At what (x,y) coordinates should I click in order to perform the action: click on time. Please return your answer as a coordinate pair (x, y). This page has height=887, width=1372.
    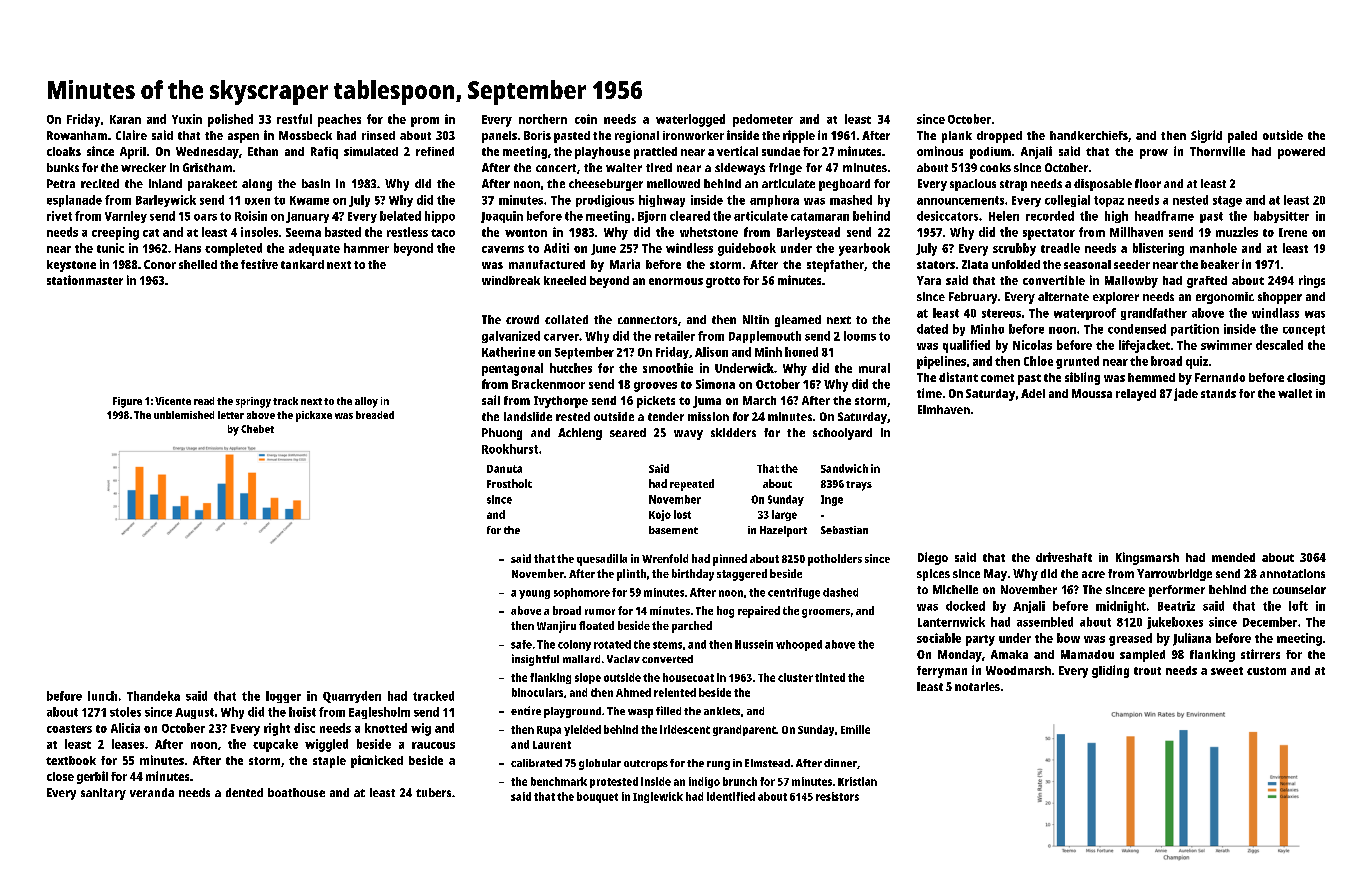
    Looking at the image, I should click on (929, 393).
